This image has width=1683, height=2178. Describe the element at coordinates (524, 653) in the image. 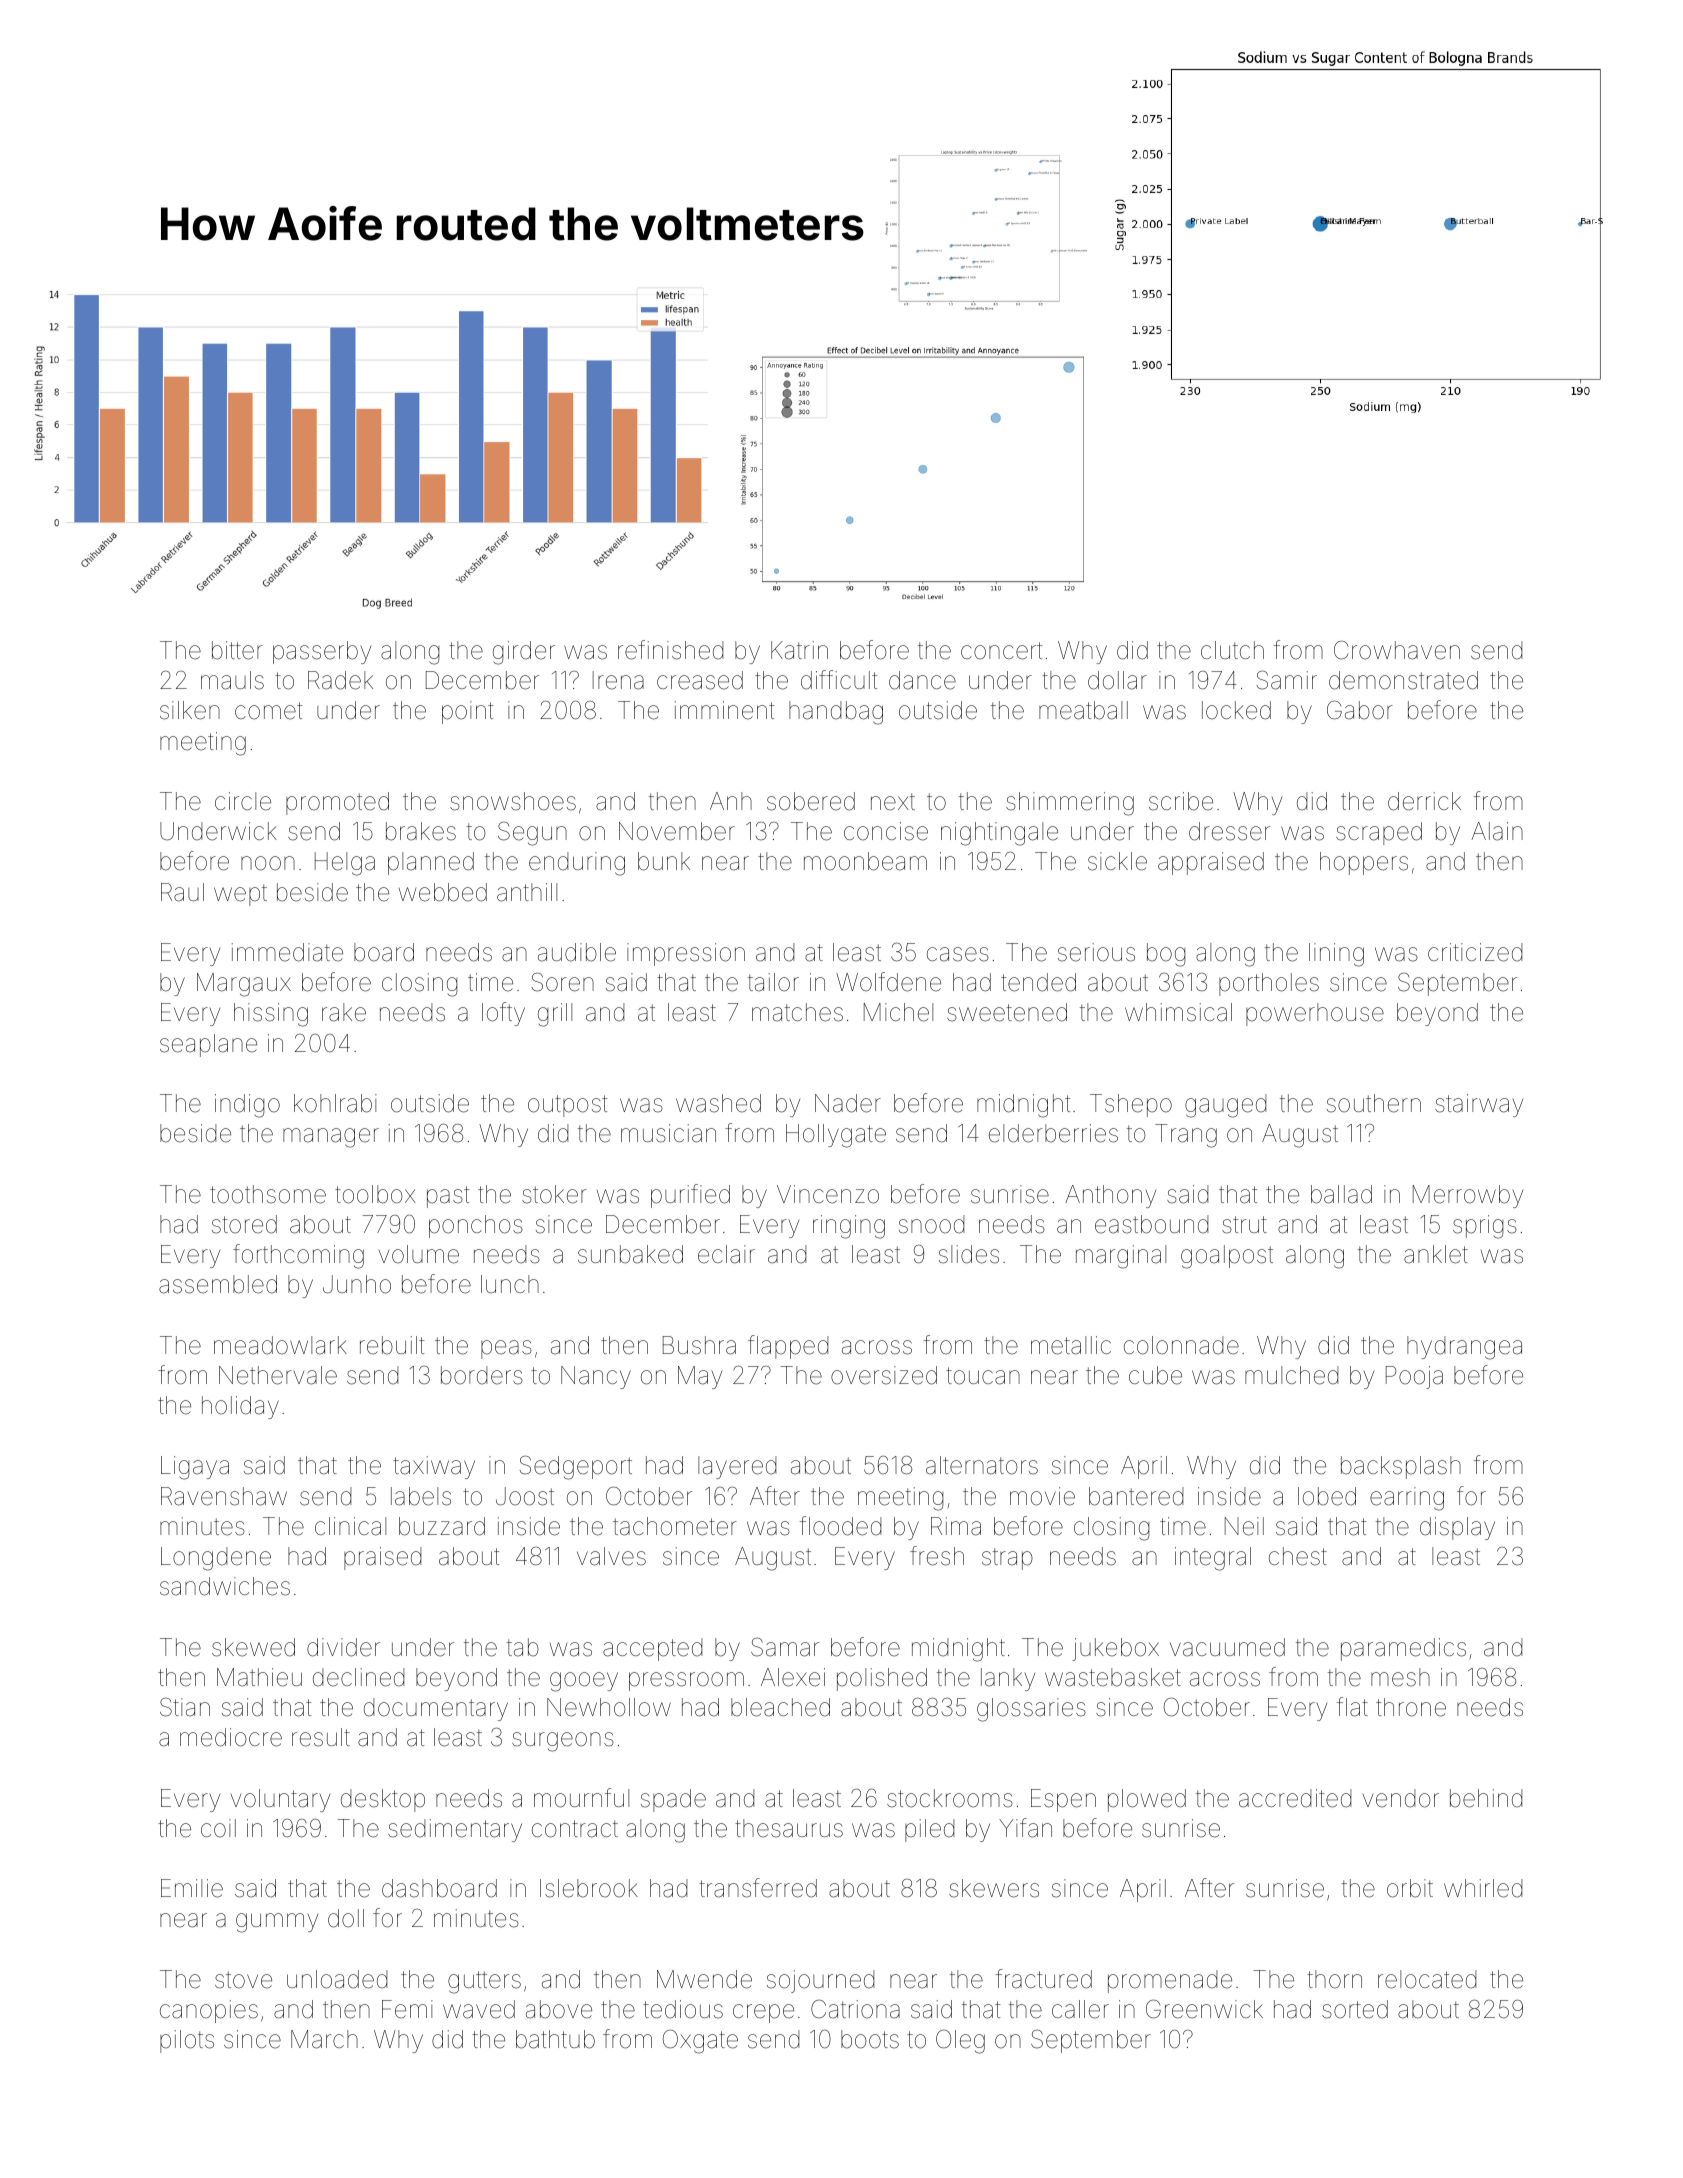

I see `girder` at that location.
